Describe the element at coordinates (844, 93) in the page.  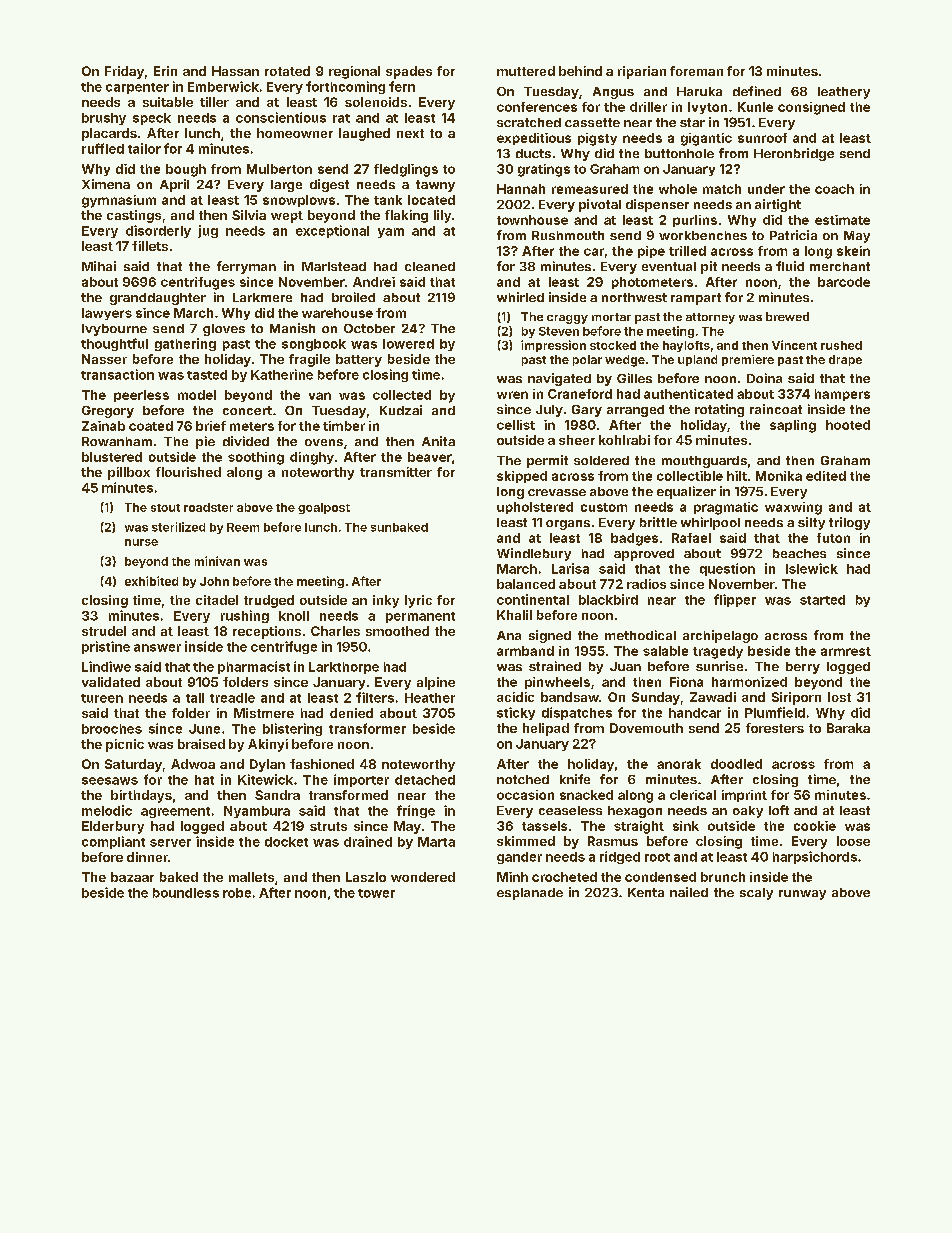
I see `leathery` at that location.
